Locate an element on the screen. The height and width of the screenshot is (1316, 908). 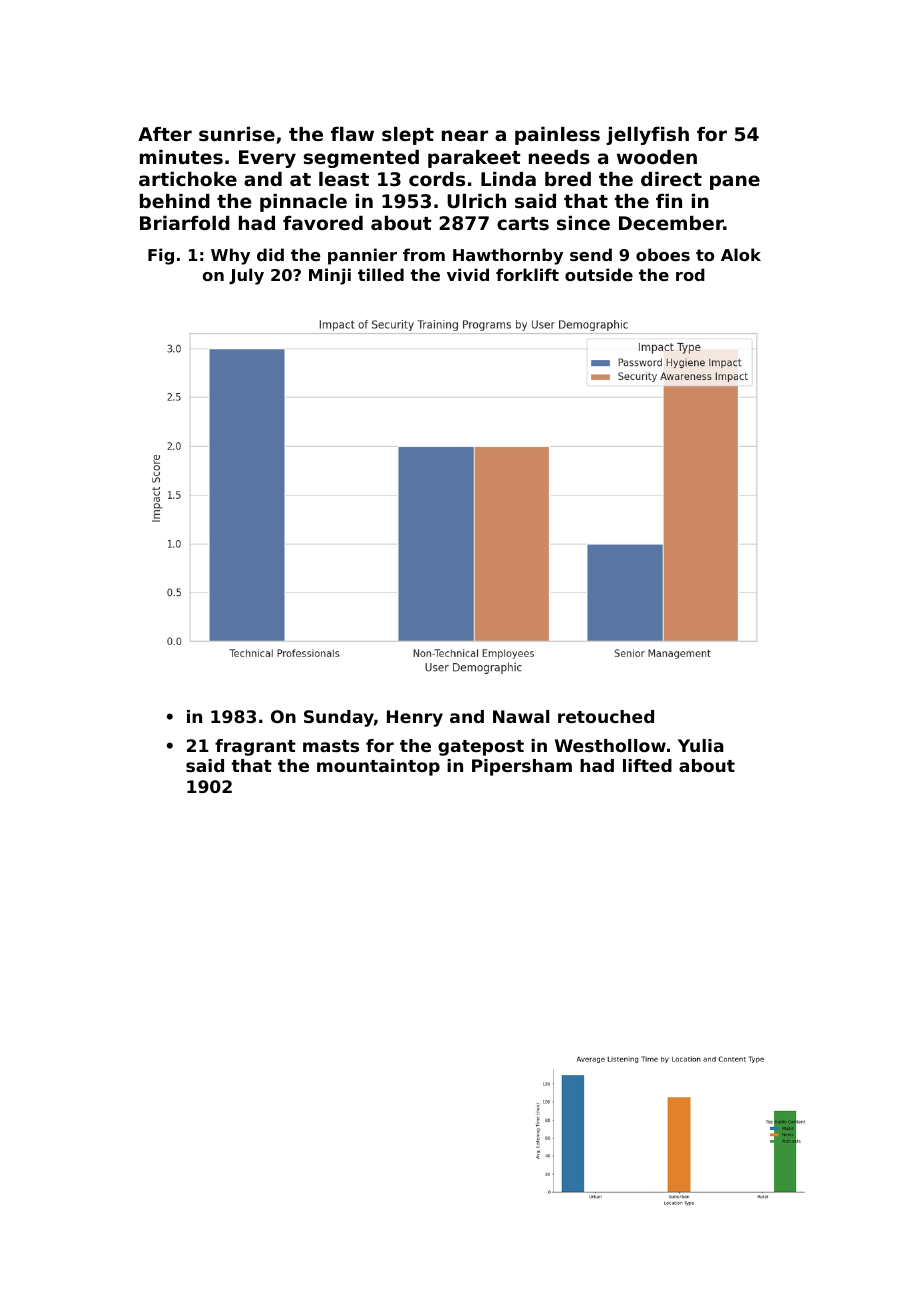
Why is located at coordinates (230, 256).
